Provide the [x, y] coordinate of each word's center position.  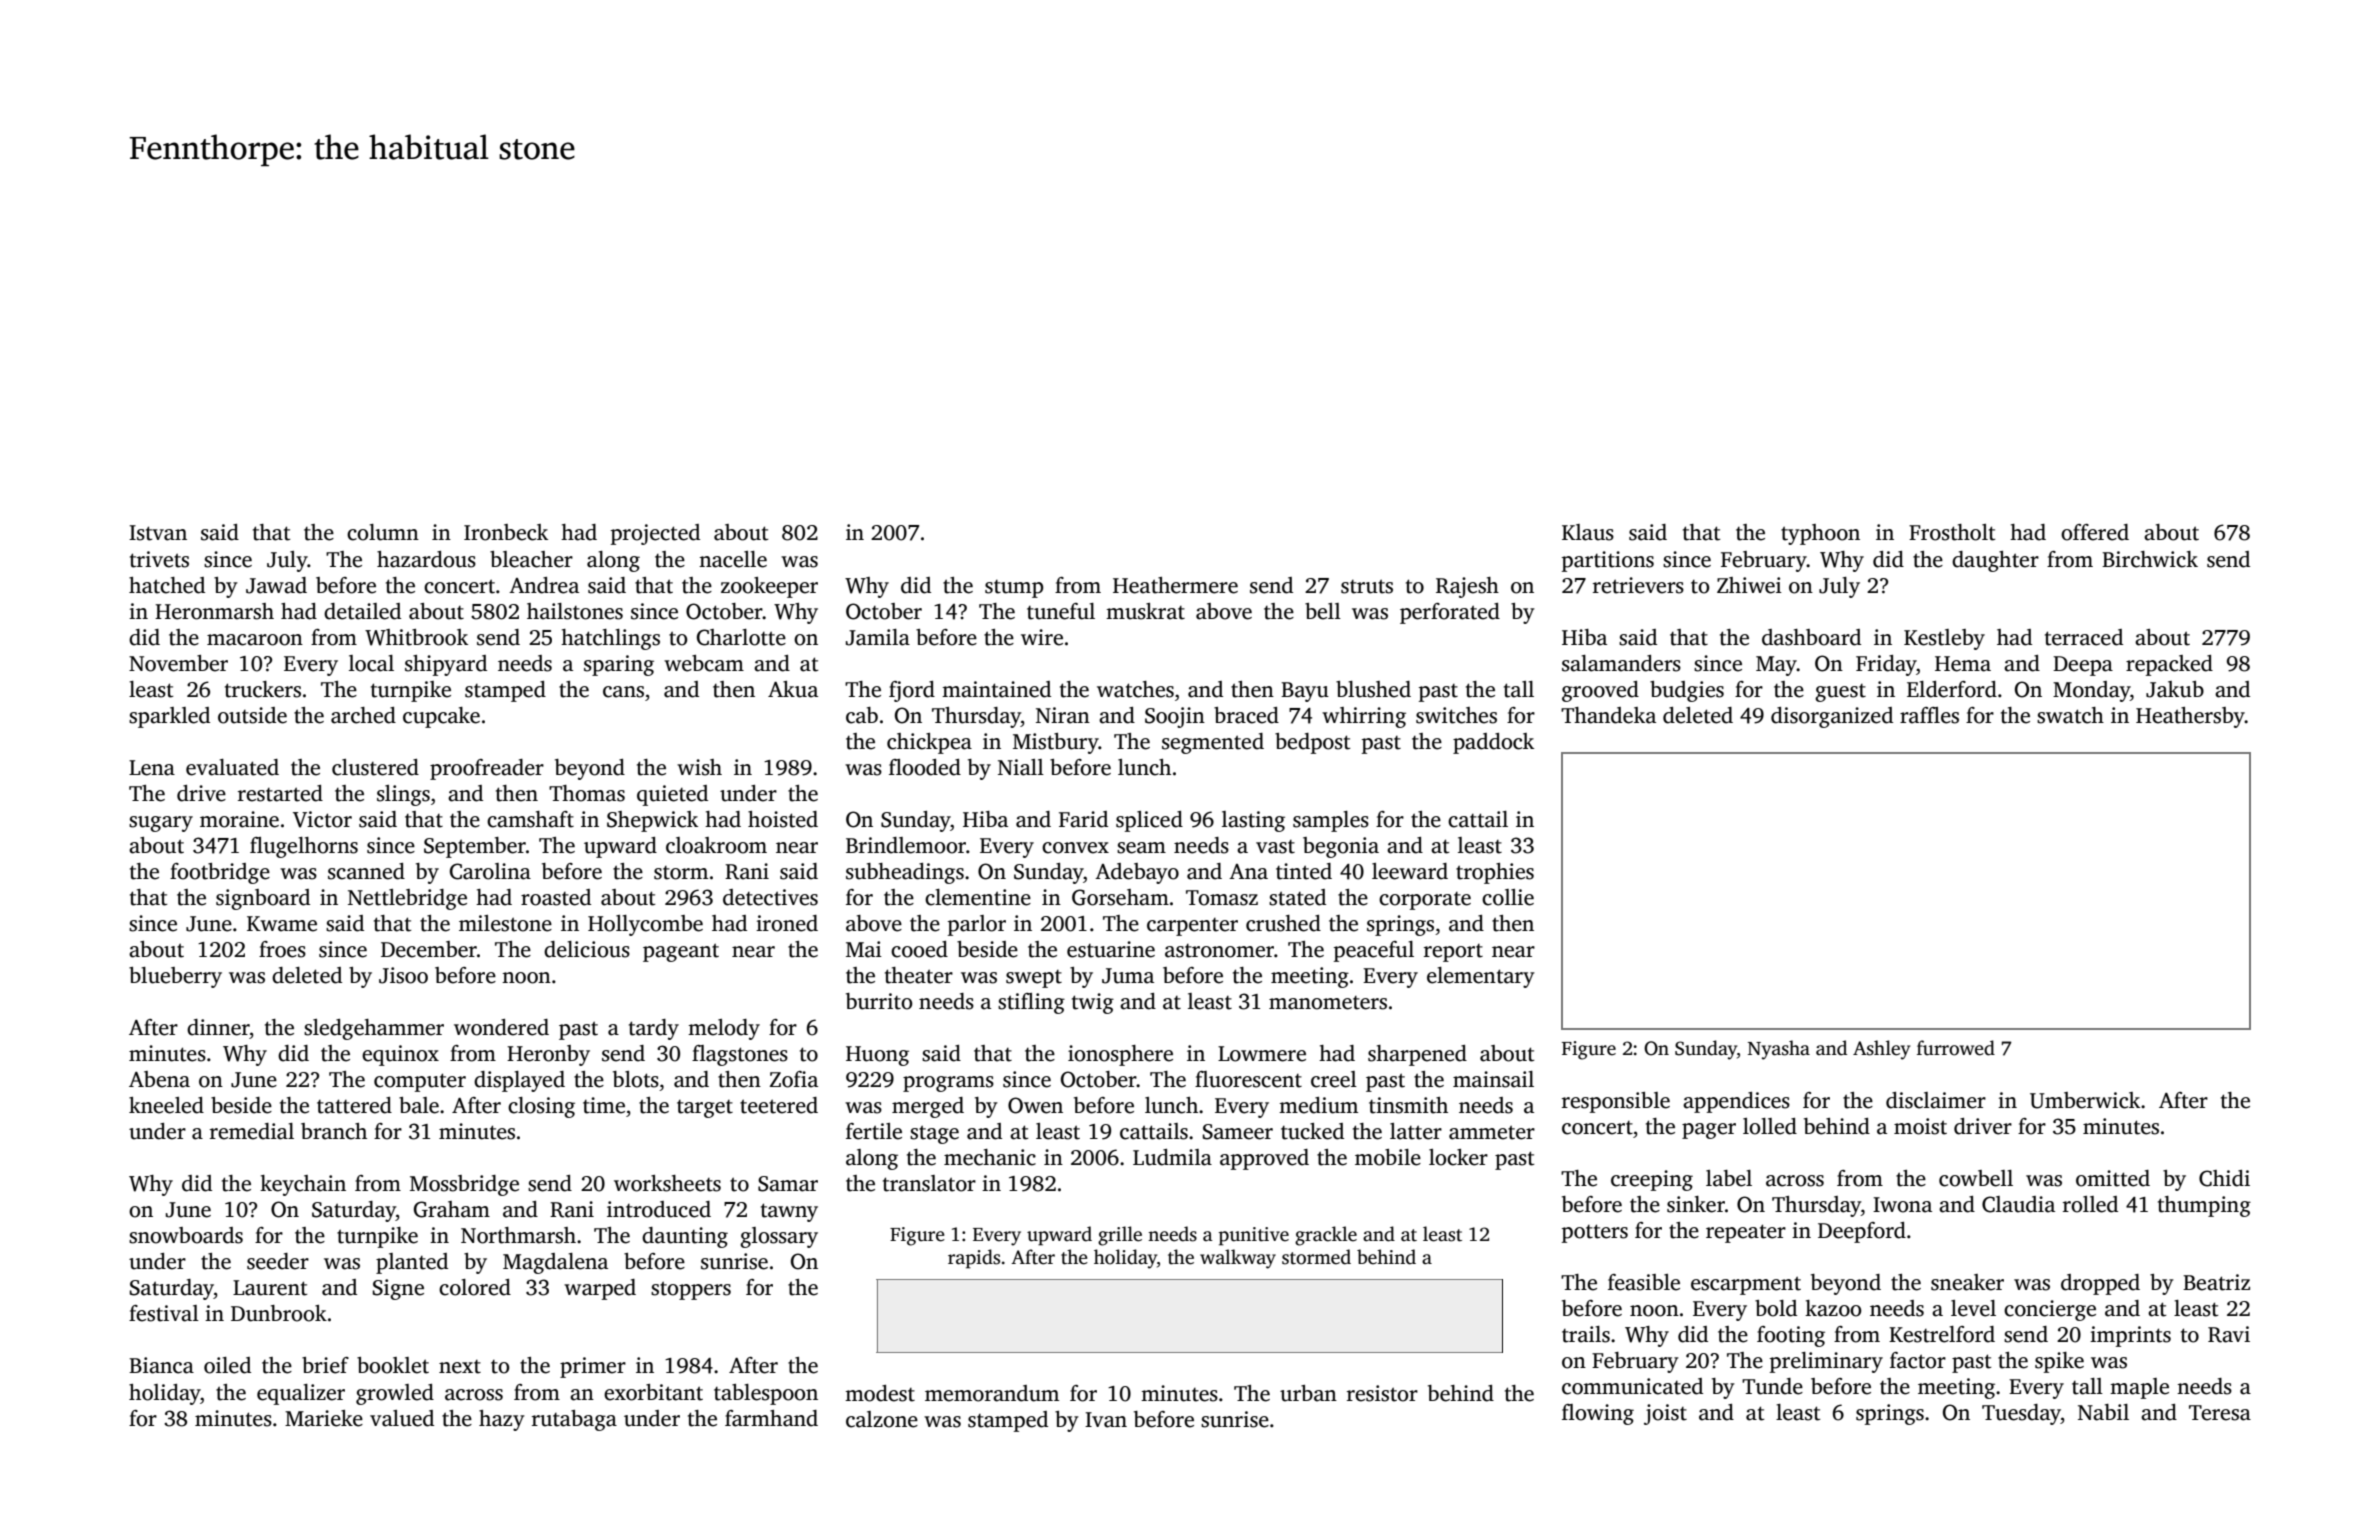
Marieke [324, 1418]
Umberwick [2085, 1100]
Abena [159, 1079]
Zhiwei [1749, 585]
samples [1331, 821]
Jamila [878, 637]
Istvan [158, 533]
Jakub [2175, 689]
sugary [161, 824]
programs [948, 1084]
